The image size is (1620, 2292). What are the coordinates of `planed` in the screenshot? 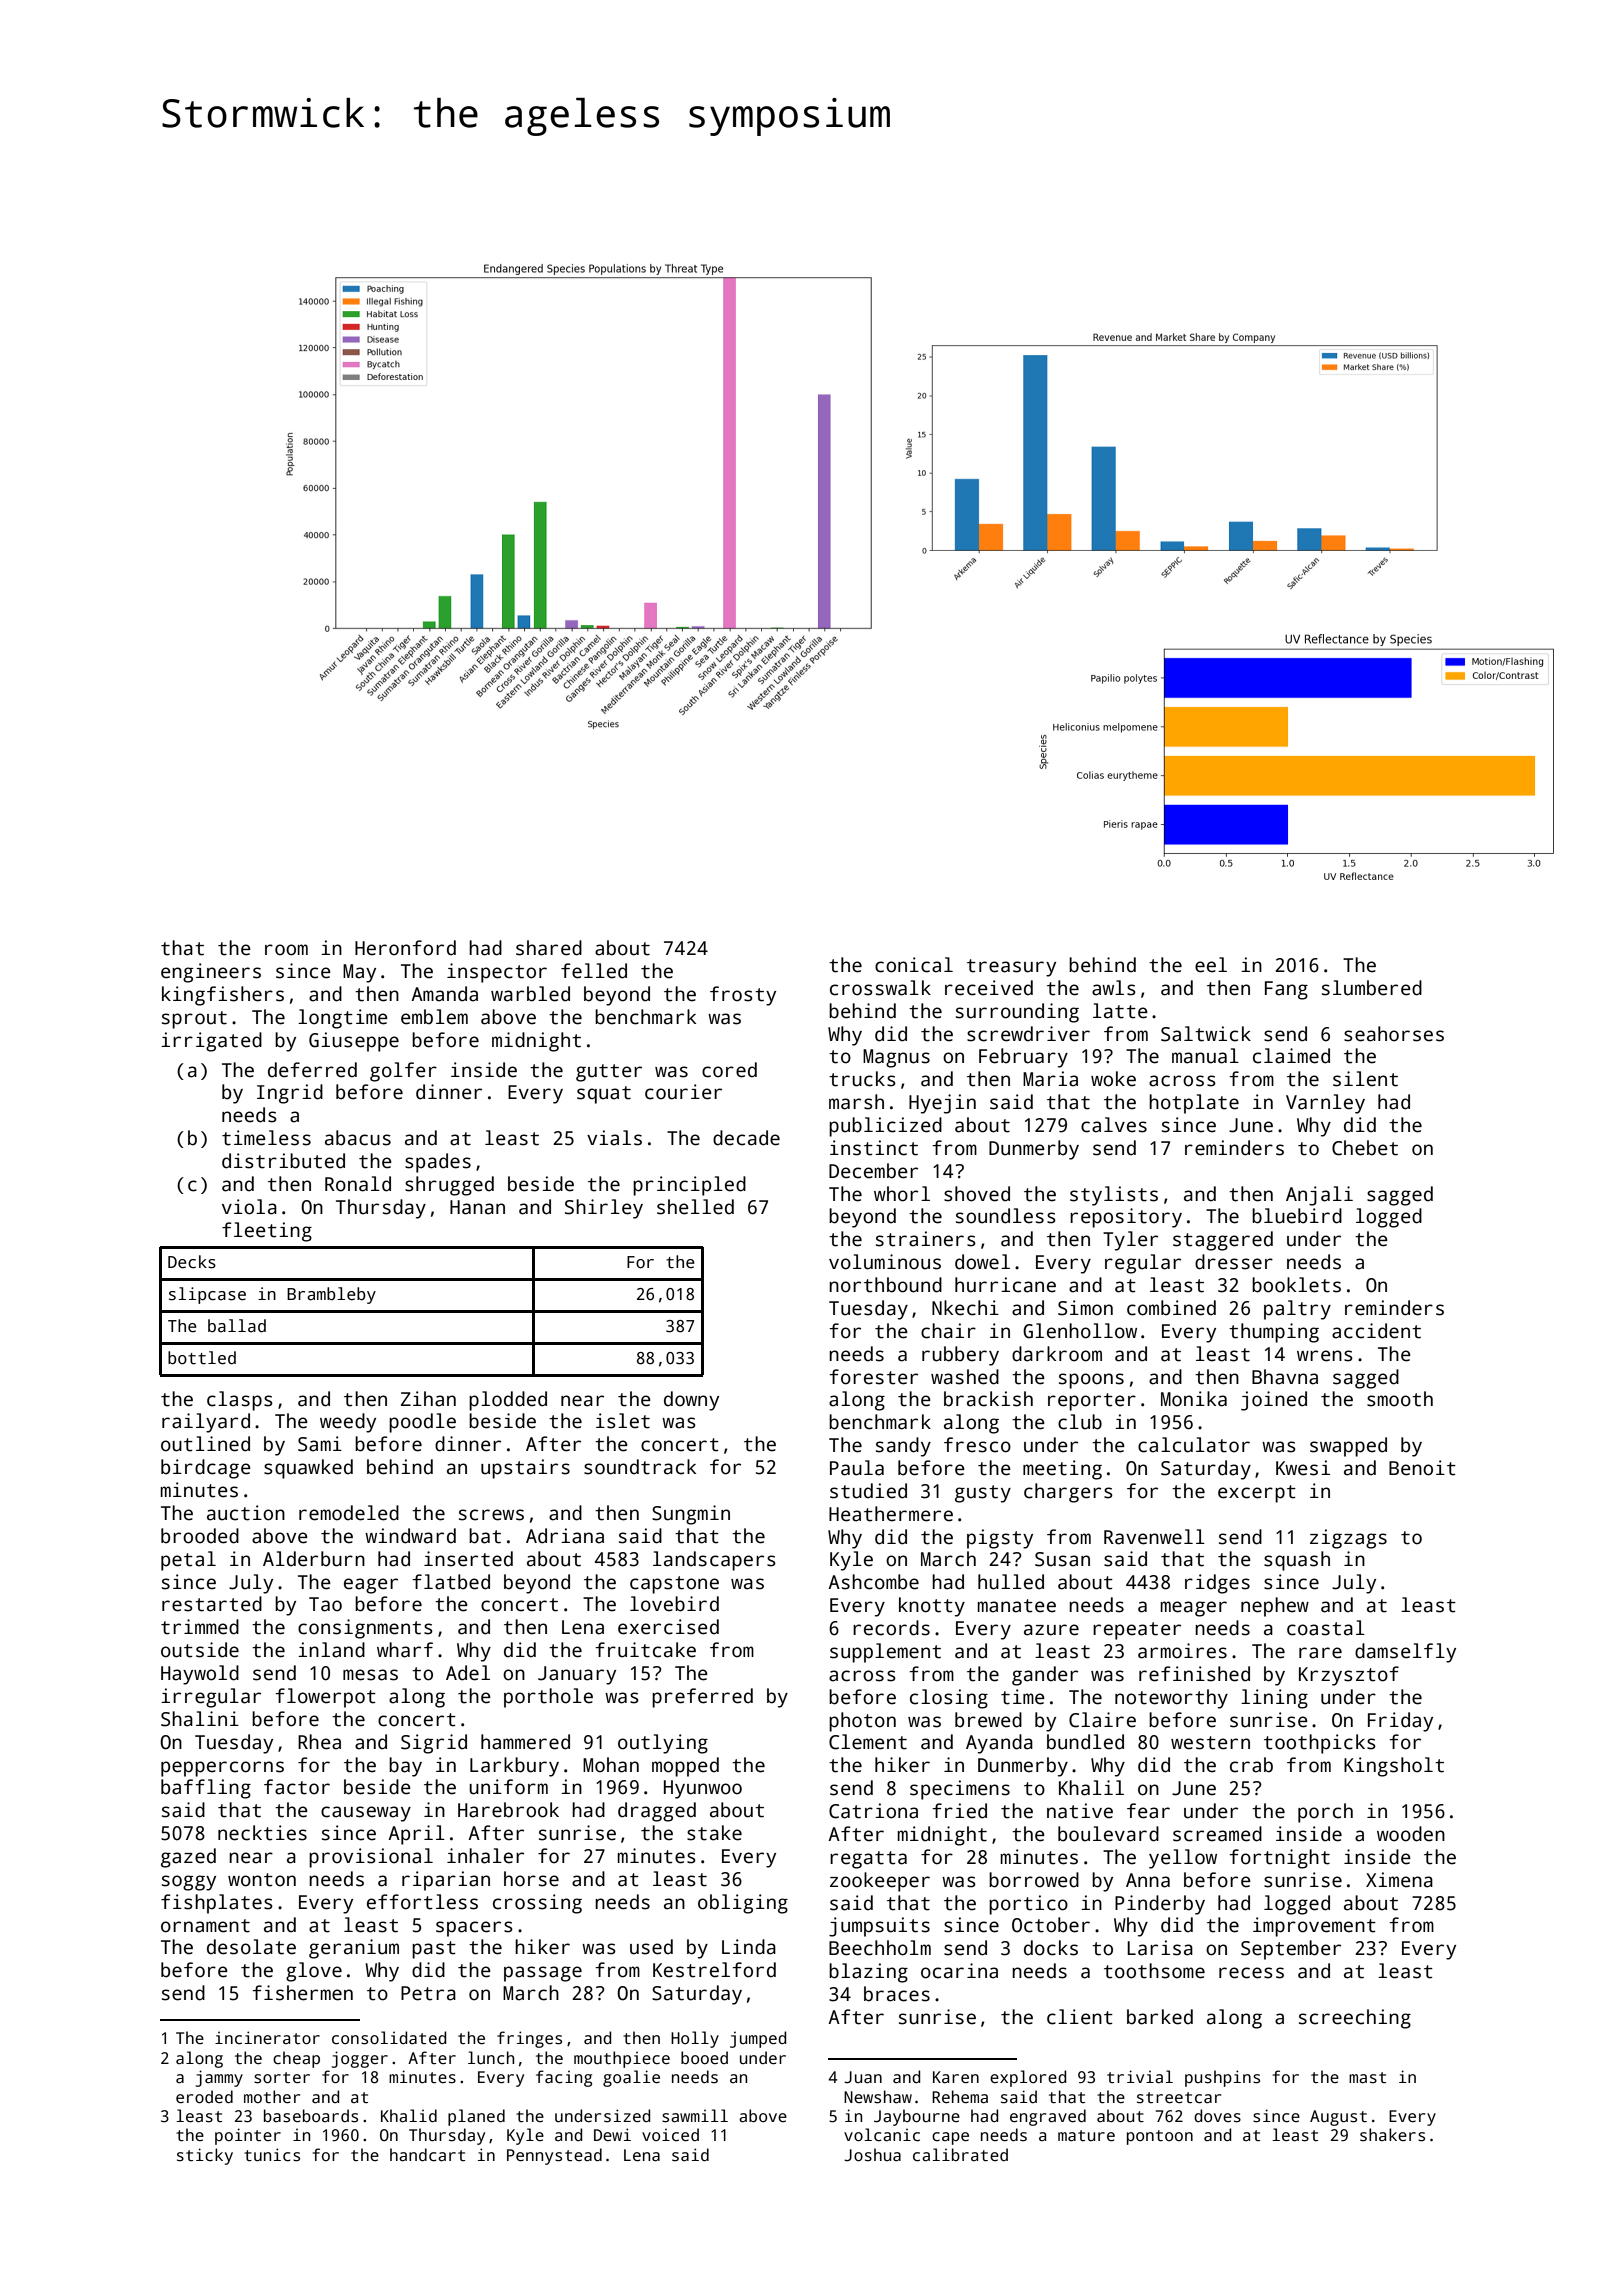 It's located at (476, 2117).
